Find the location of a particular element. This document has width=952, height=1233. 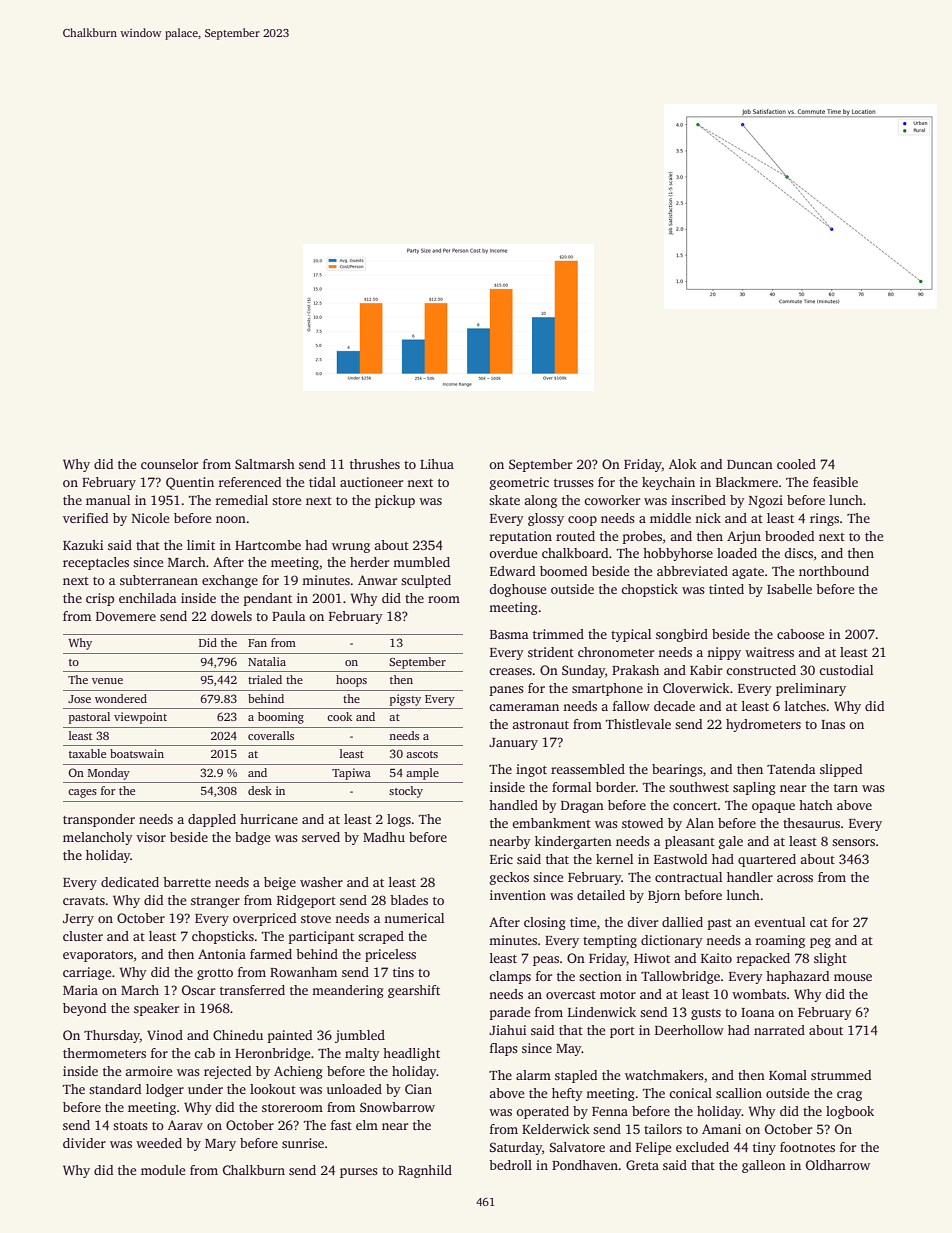

Jiahui is located at coordinates (507, 1030).
